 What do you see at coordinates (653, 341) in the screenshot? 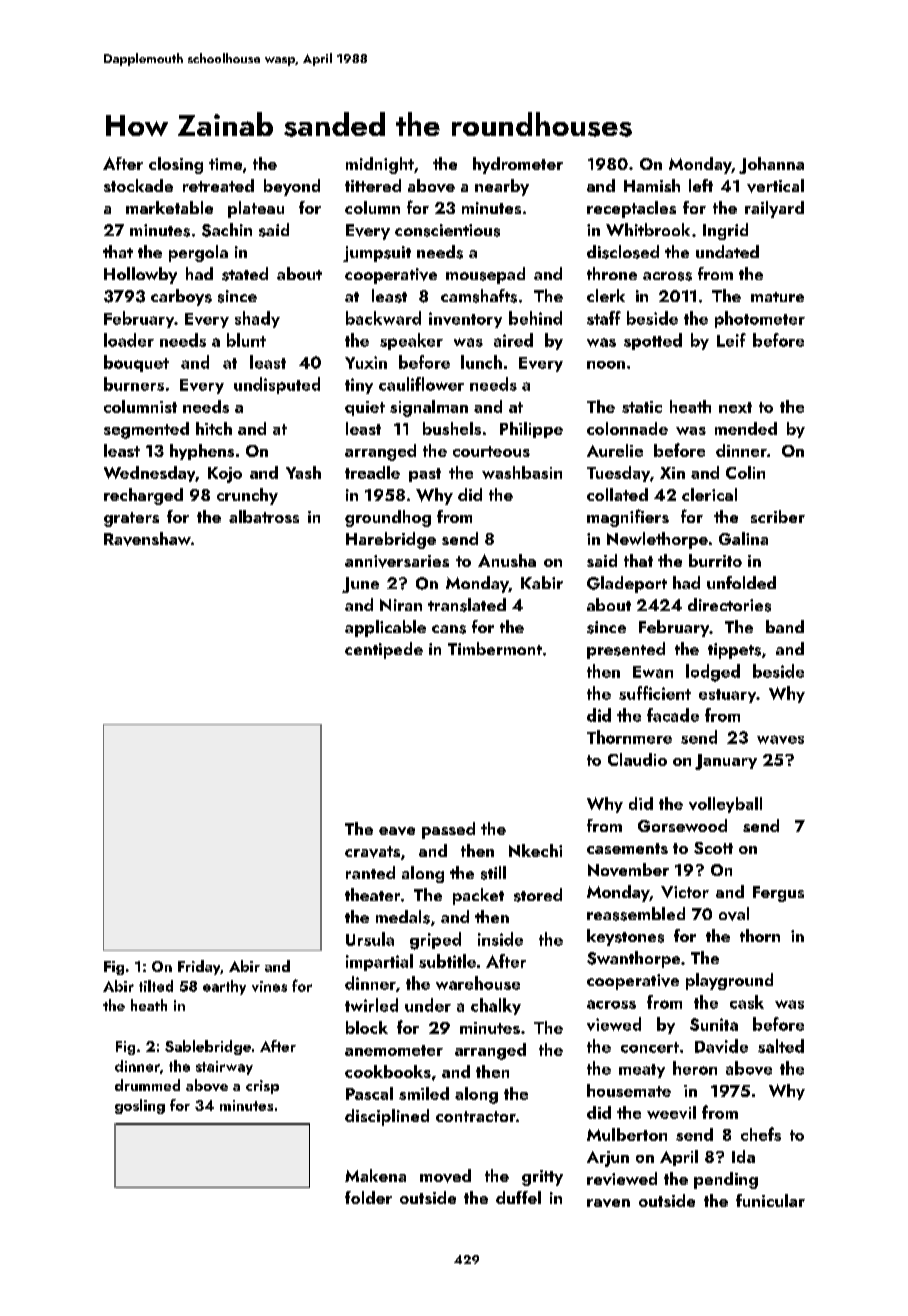
I see `spotted` at bounding box center [653, 341].
